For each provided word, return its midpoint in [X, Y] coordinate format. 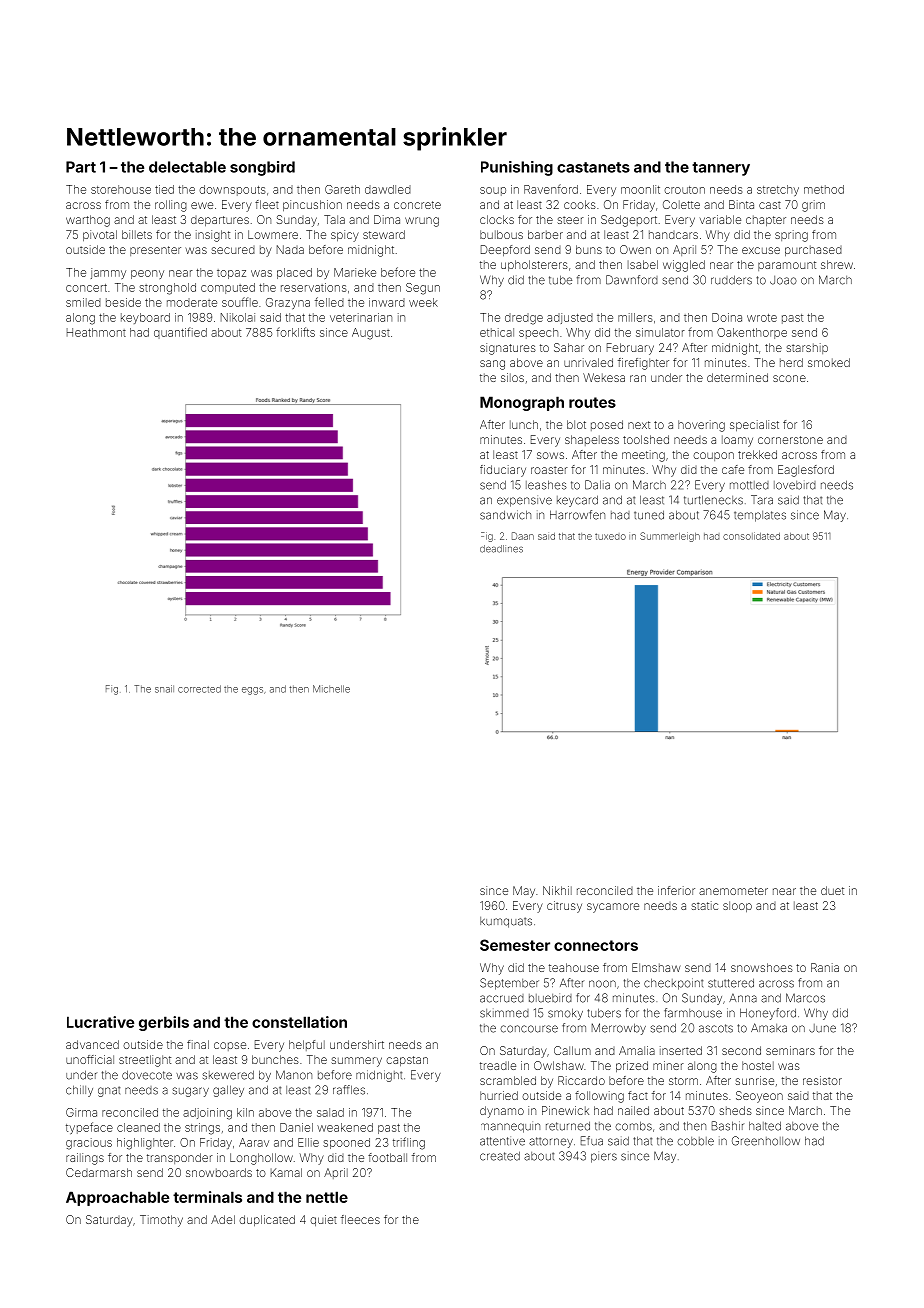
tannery [721, 169]
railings [85, 1159]
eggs [252, 691]
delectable [187, 167]
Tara [762, 500]
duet [832, 890]
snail [164, 689]
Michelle [331, 689]
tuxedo [610, 536]
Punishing [517, 168]
